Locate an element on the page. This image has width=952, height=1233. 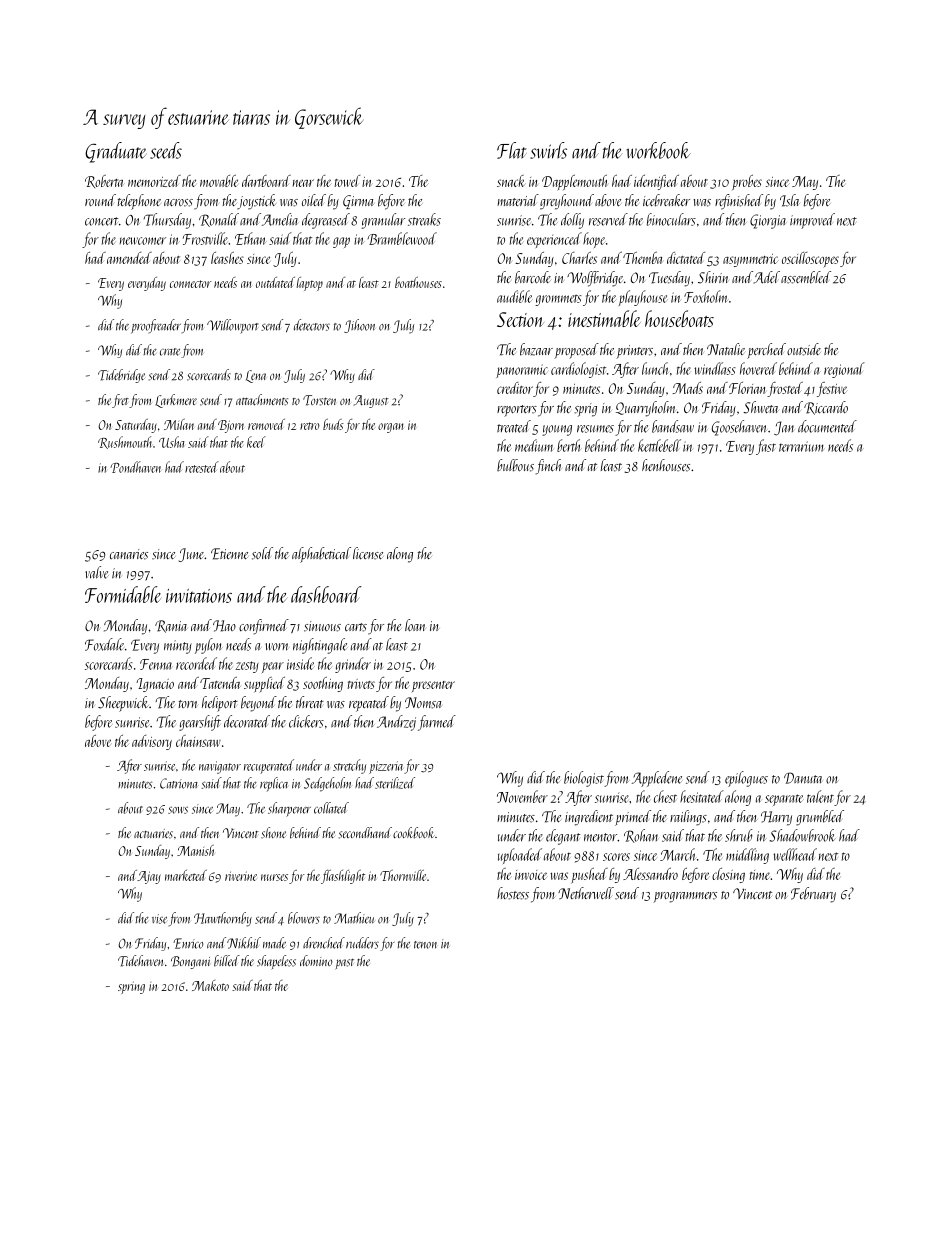
Shweta is located at coordinates (761, 407).
